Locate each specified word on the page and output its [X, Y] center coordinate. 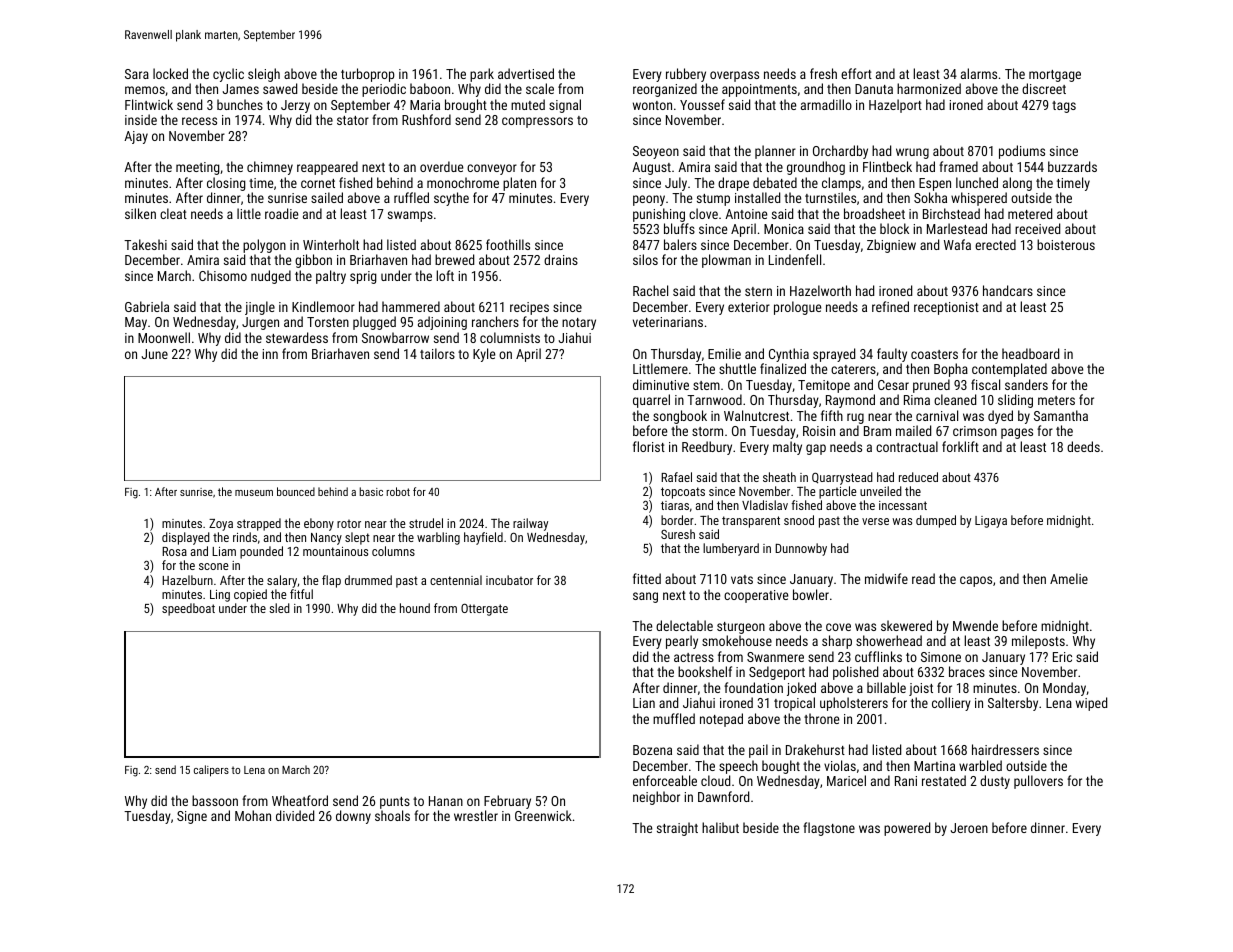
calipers [211, 771]
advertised [526, 73]
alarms [979, 73]
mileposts [1038, 642]
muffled [674, 718]
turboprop [367, 75]
